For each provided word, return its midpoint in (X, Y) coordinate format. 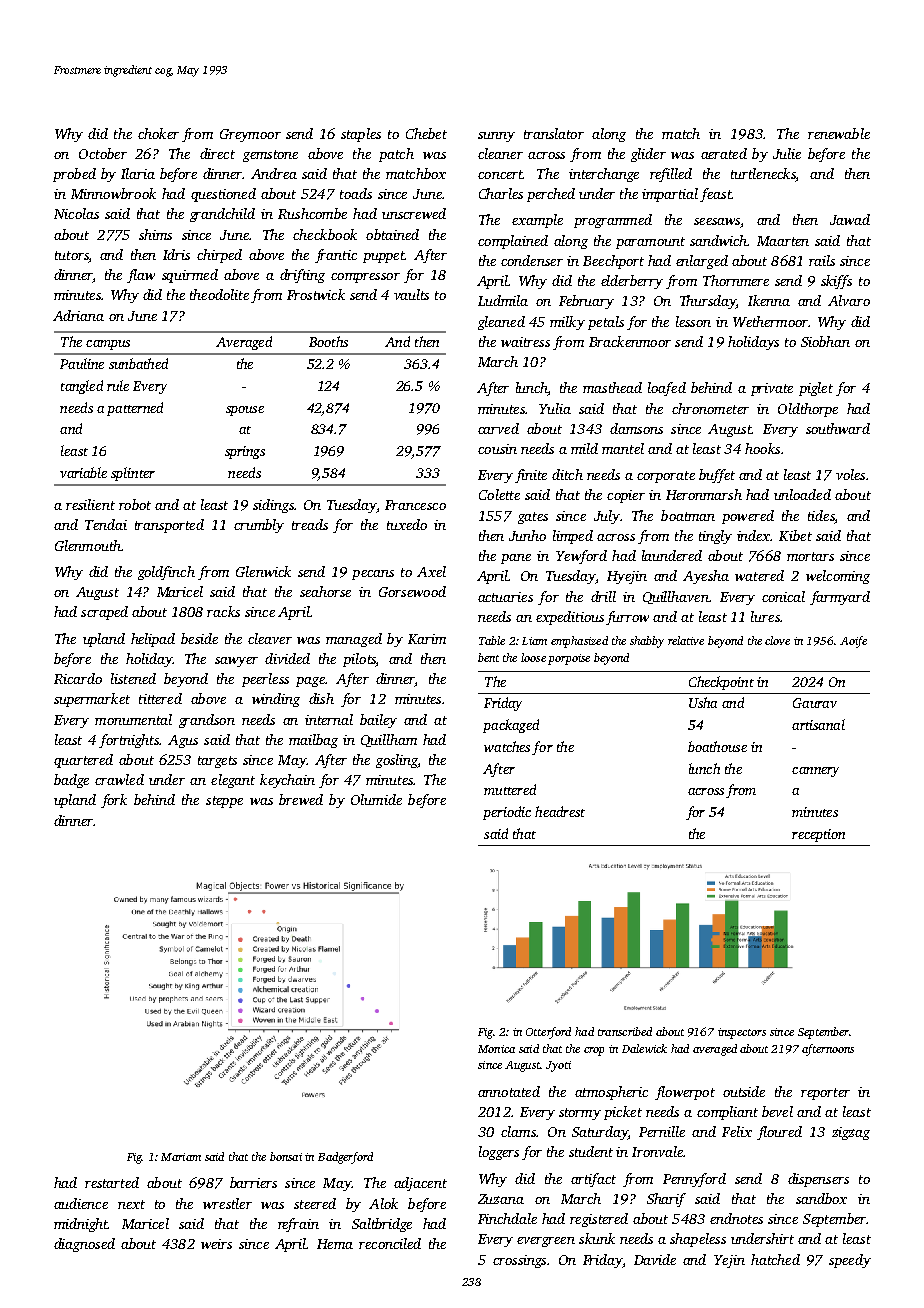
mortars (810, 556)
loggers (499, 1153)
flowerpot (685, 1093)
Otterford (548, 1033)
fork (114, 801)
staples (361, 135)
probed (74, 175)
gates (533, 518)
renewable (839, 133)
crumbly (259, 526)
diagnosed (84, 1245)
